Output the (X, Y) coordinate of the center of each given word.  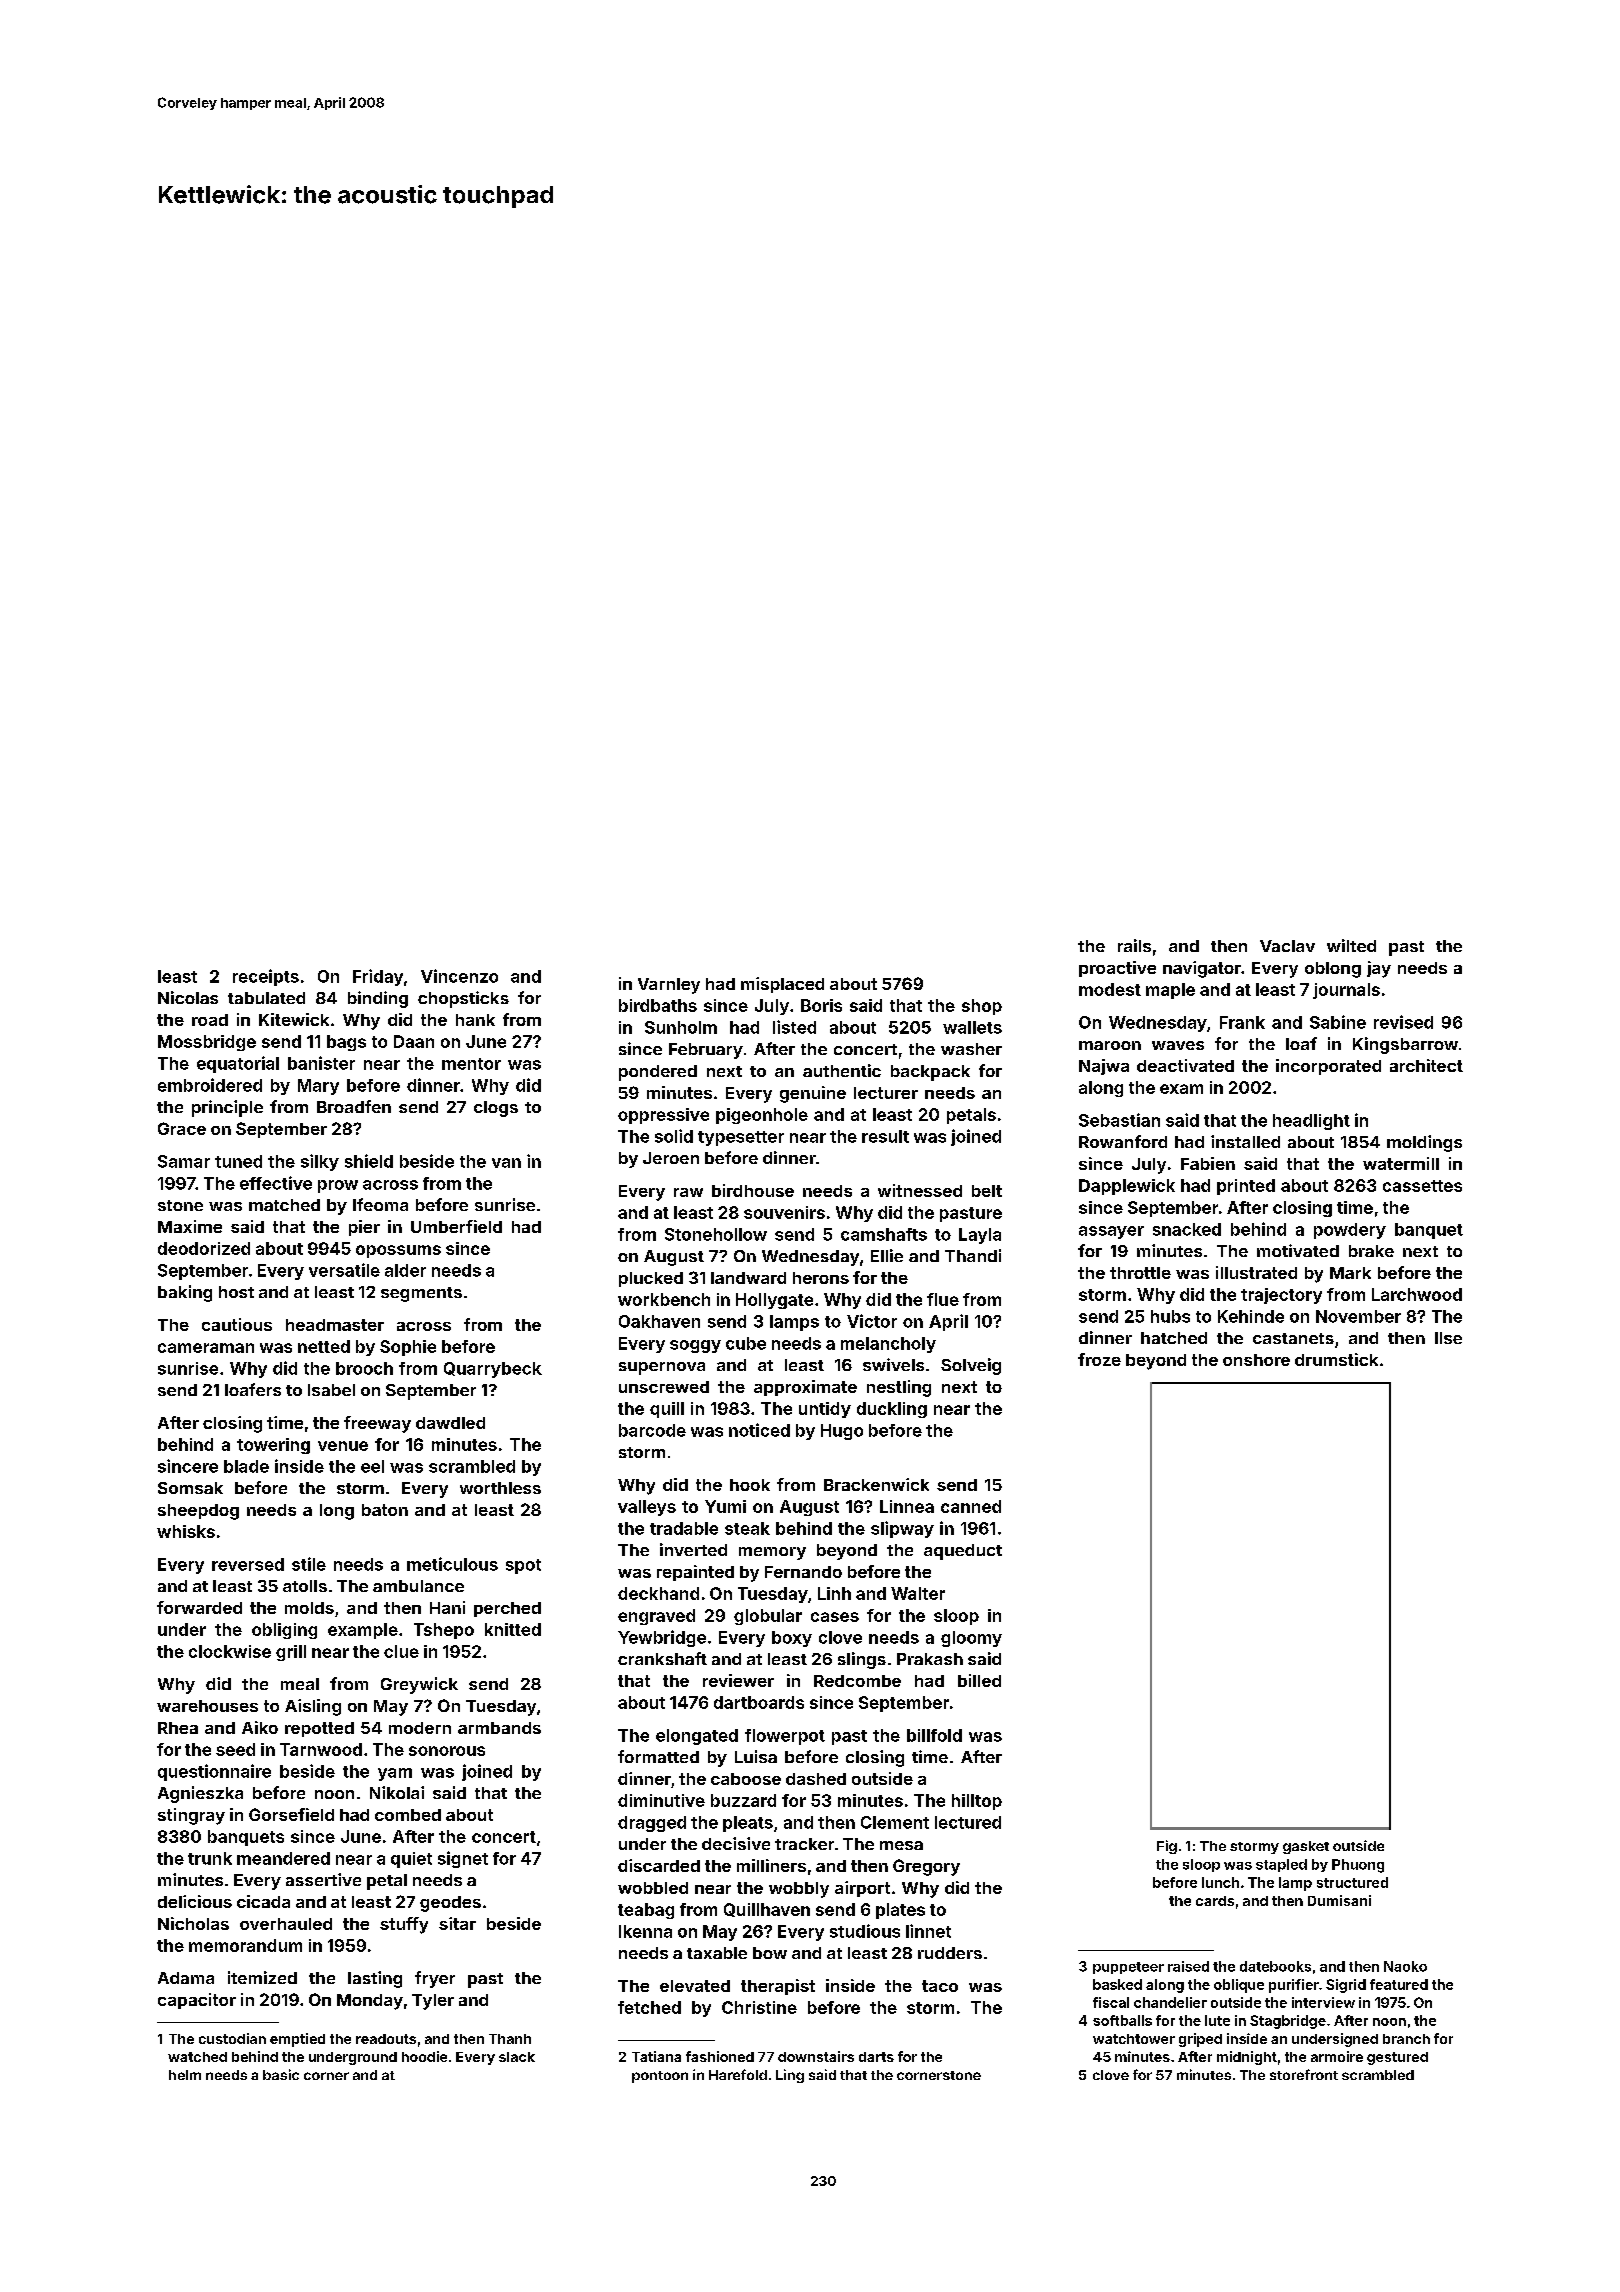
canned (971, 1506)
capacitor (197, 2001)
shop (982, 1007)
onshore (1256, 1360)
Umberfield (456, 1226)
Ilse (1448, 1338)
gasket (1306, 1847)
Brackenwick (876, 1484)
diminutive (661, 1800)
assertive (323, 1879)
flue (943, 1299)
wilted (1351, 945)
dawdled (450, 1423)
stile (309, 1564)
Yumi (725, 1506)
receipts (266, 977)
